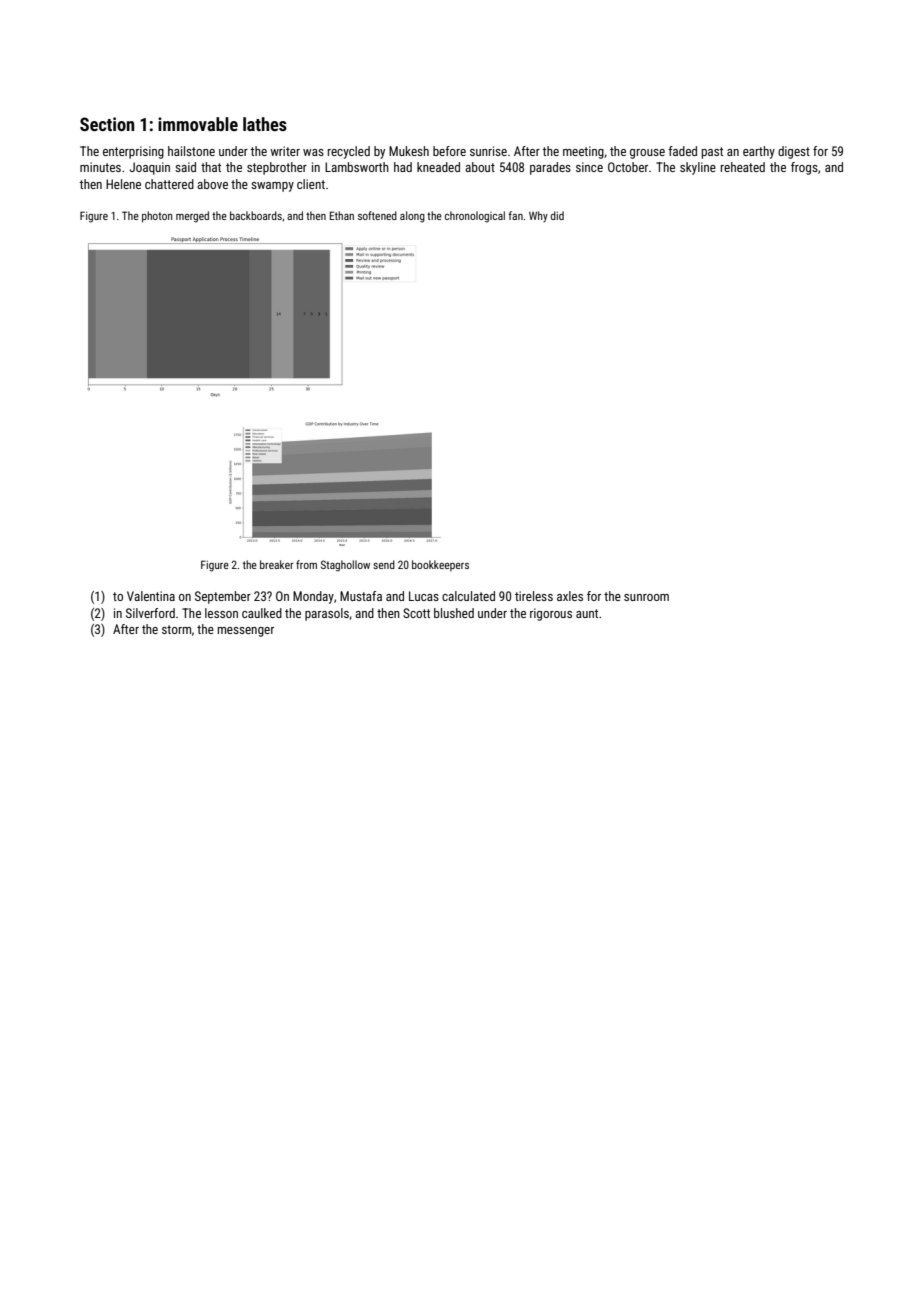 Image resolution: width=924 pixels, height=1308 pixels. I want to click on send, so click(384, 564).
